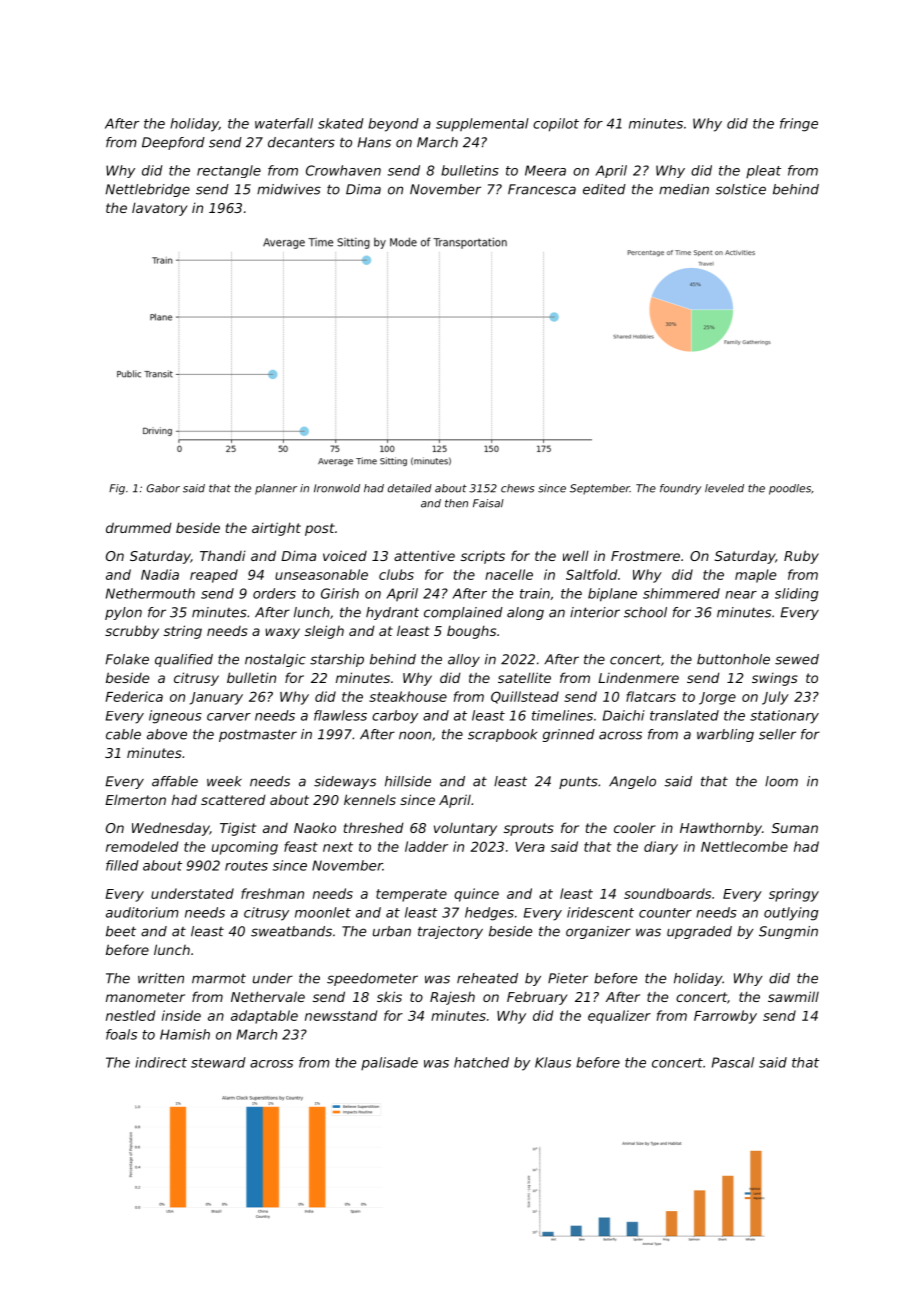  I want to click on copilot, so click(556, 125).
